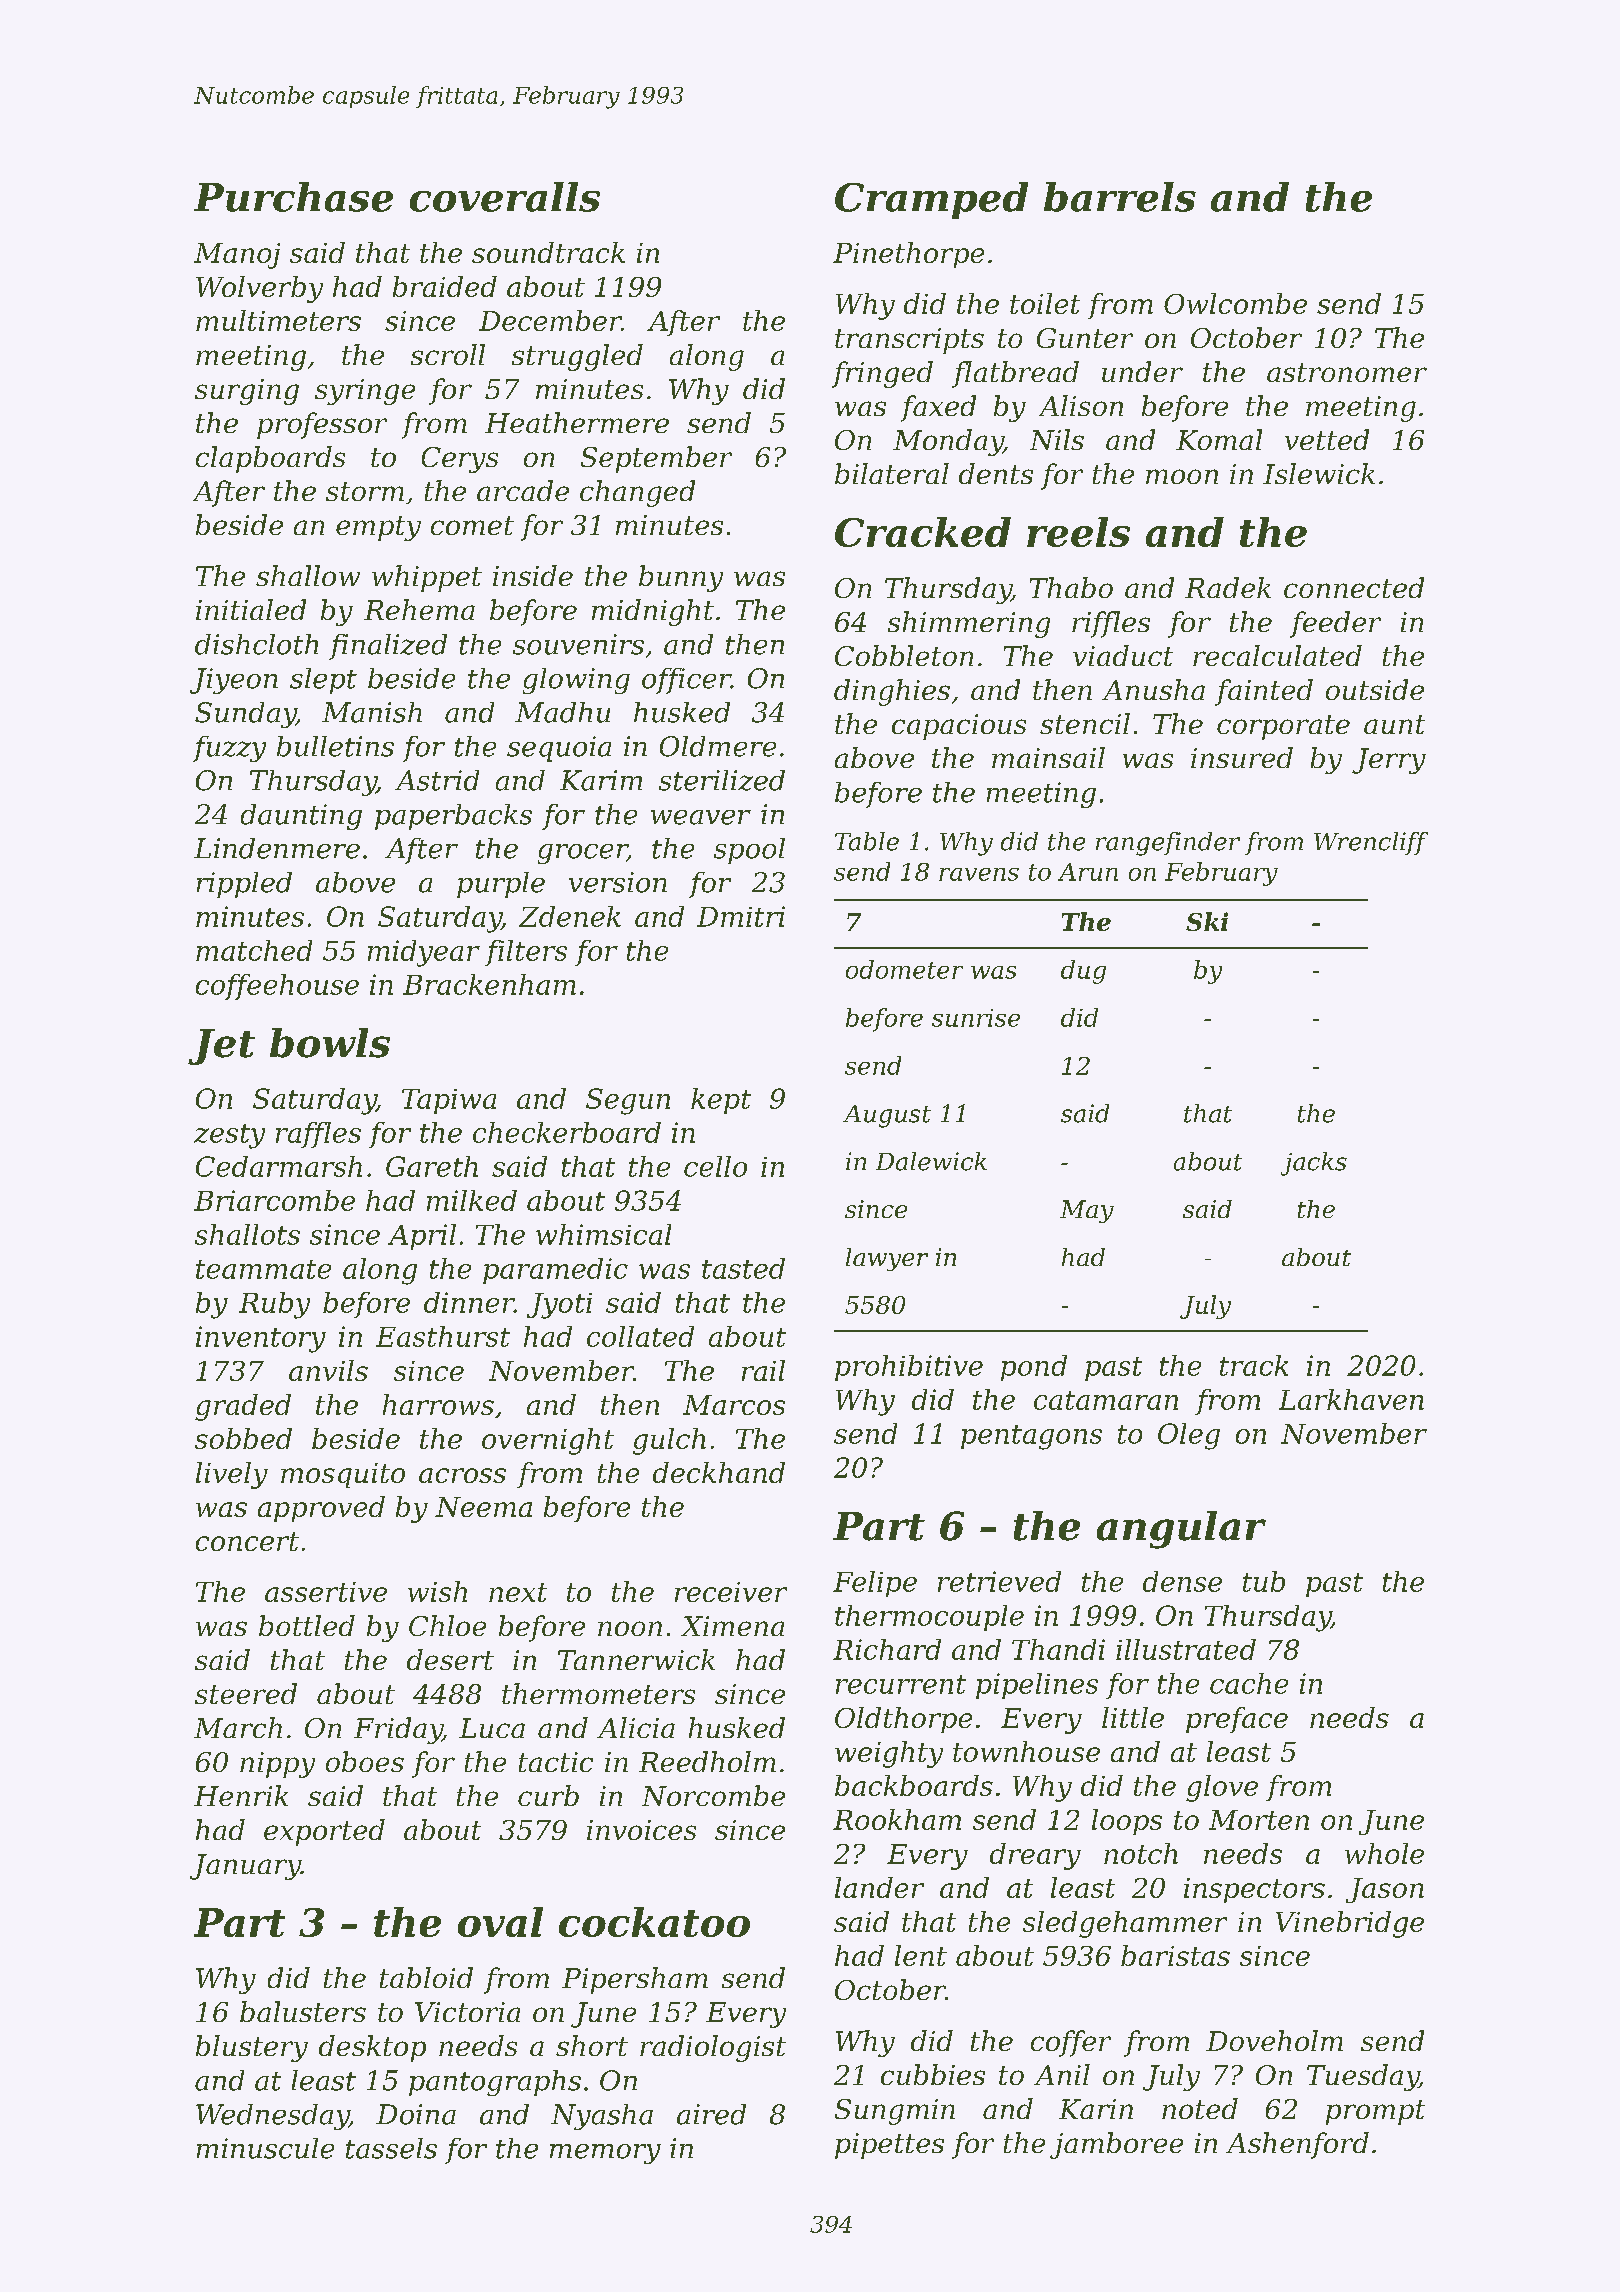 Image resolution: width=1620 pixels, height=2292 pixels. Describe the element at coordinates (448, 354) in the page. I see `scroll` at that location.
